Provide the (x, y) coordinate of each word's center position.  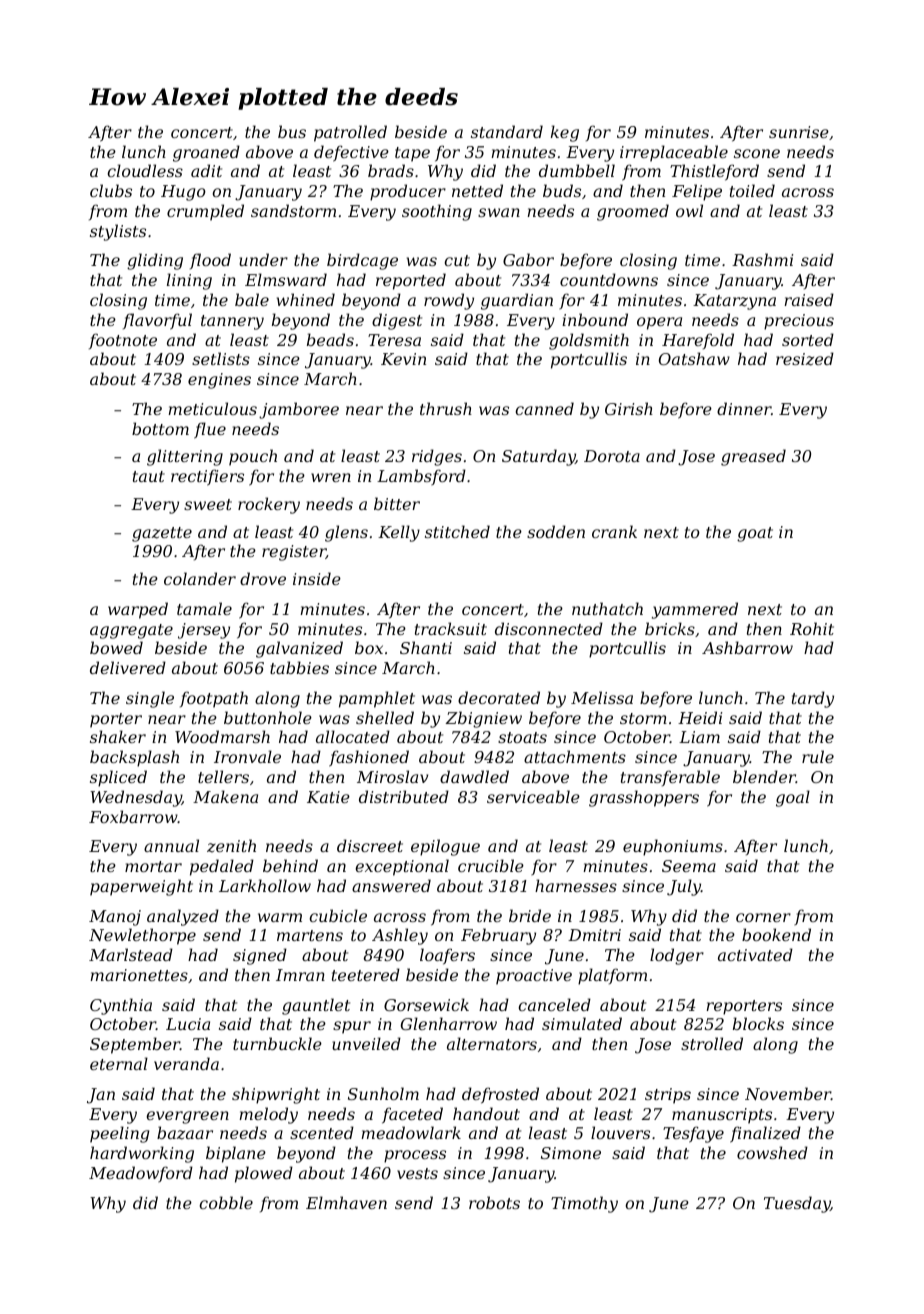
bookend (776, 934)
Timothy (584, 1204)
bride (530, 915)
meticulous (212, 408)
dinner (744, 408)
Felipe (697, 192)
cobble (226, 1202)
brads (391, 170)
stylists (118, 232)
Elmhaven (346, 1202)
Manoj (115, 918)
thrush (446, 408)
